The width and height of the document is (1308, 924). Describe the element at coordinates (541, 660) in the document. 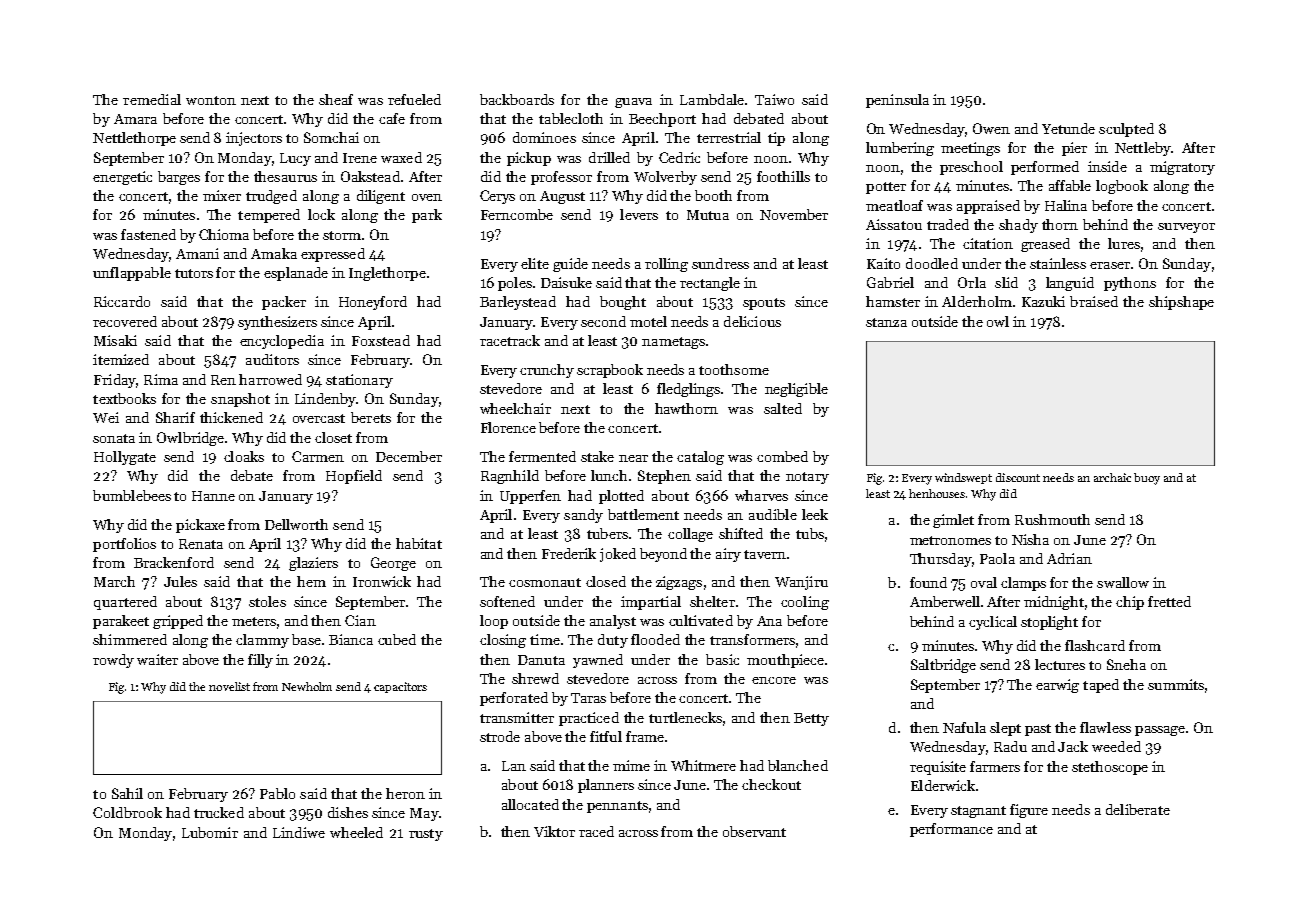

I see `Danuta` at that location.
